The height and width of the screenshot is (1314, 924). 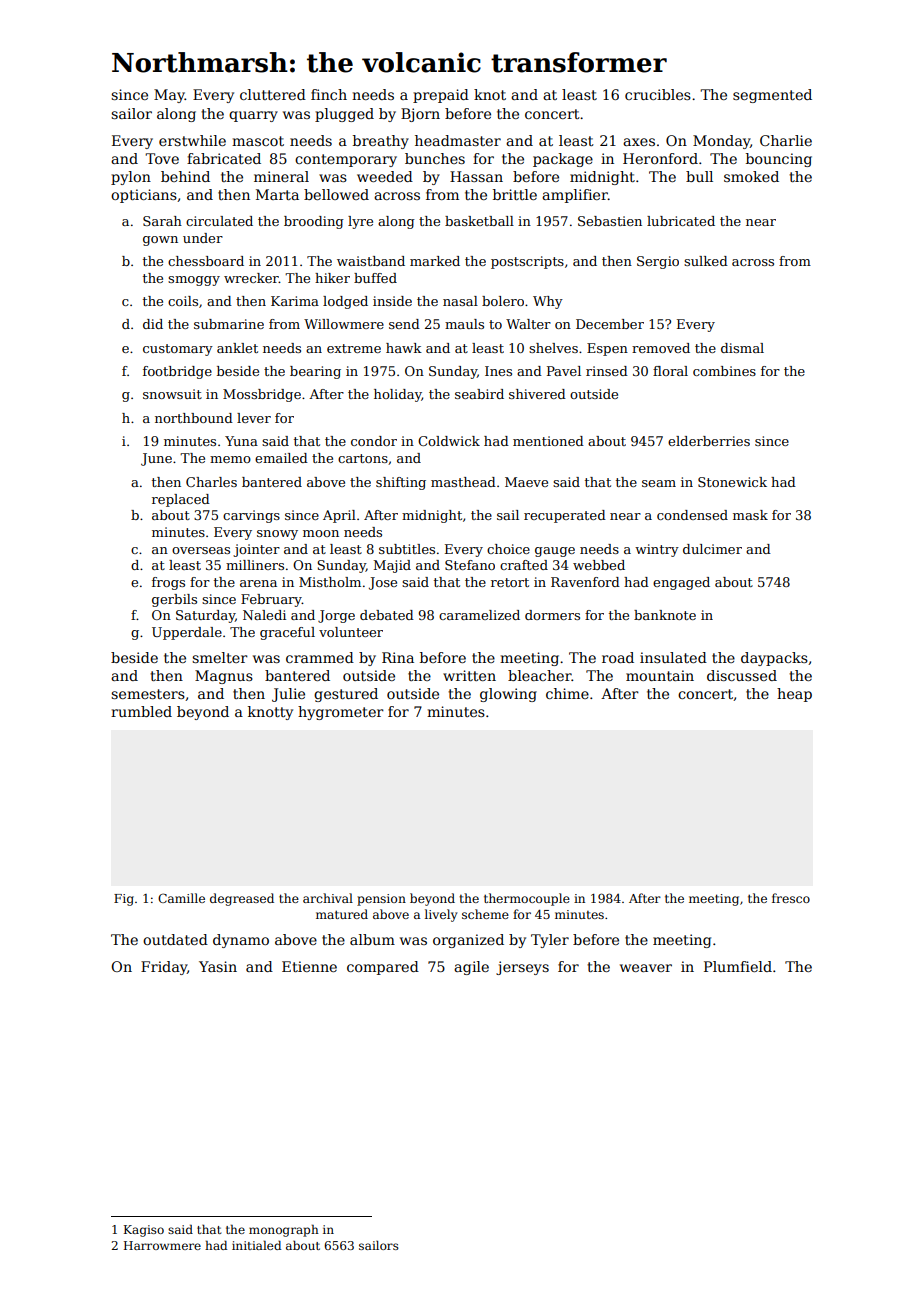 I want to click on Yasin, so click(x=218, y=966).
